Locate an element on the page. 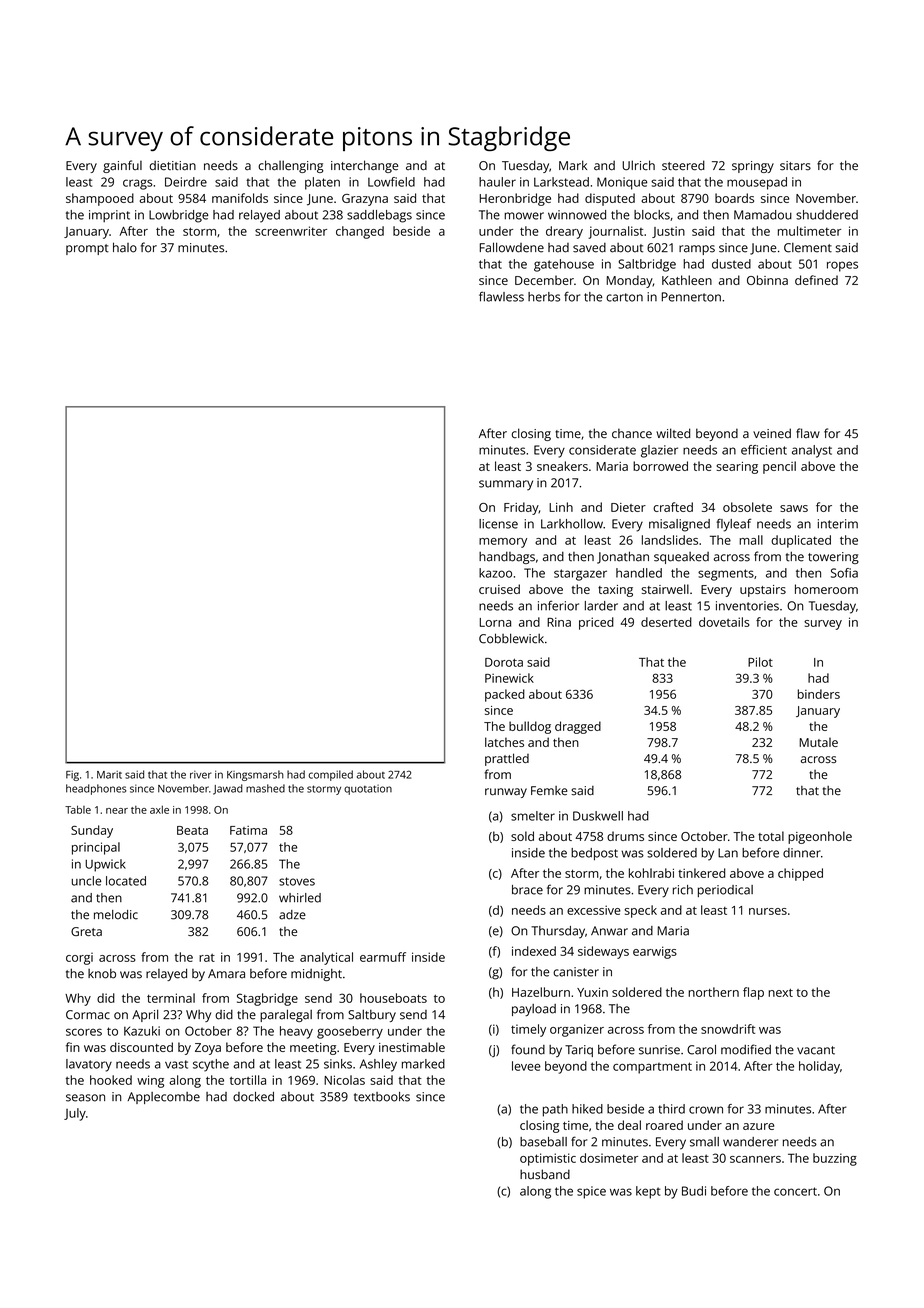 The width and height of the document is (924, 1308). earwigs is located at coordinates (655, 952).
